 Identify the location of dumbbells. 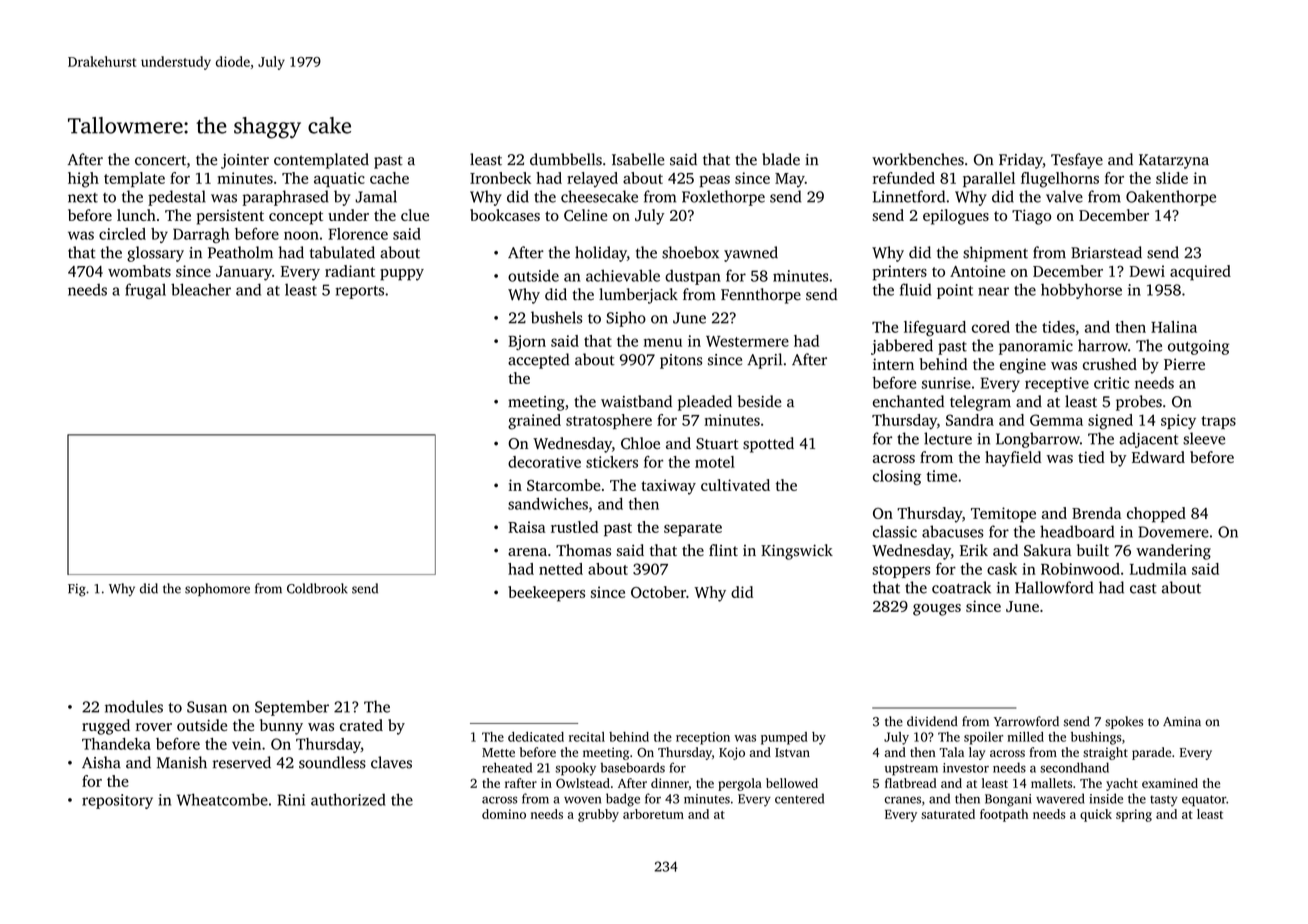
(566, 159).
